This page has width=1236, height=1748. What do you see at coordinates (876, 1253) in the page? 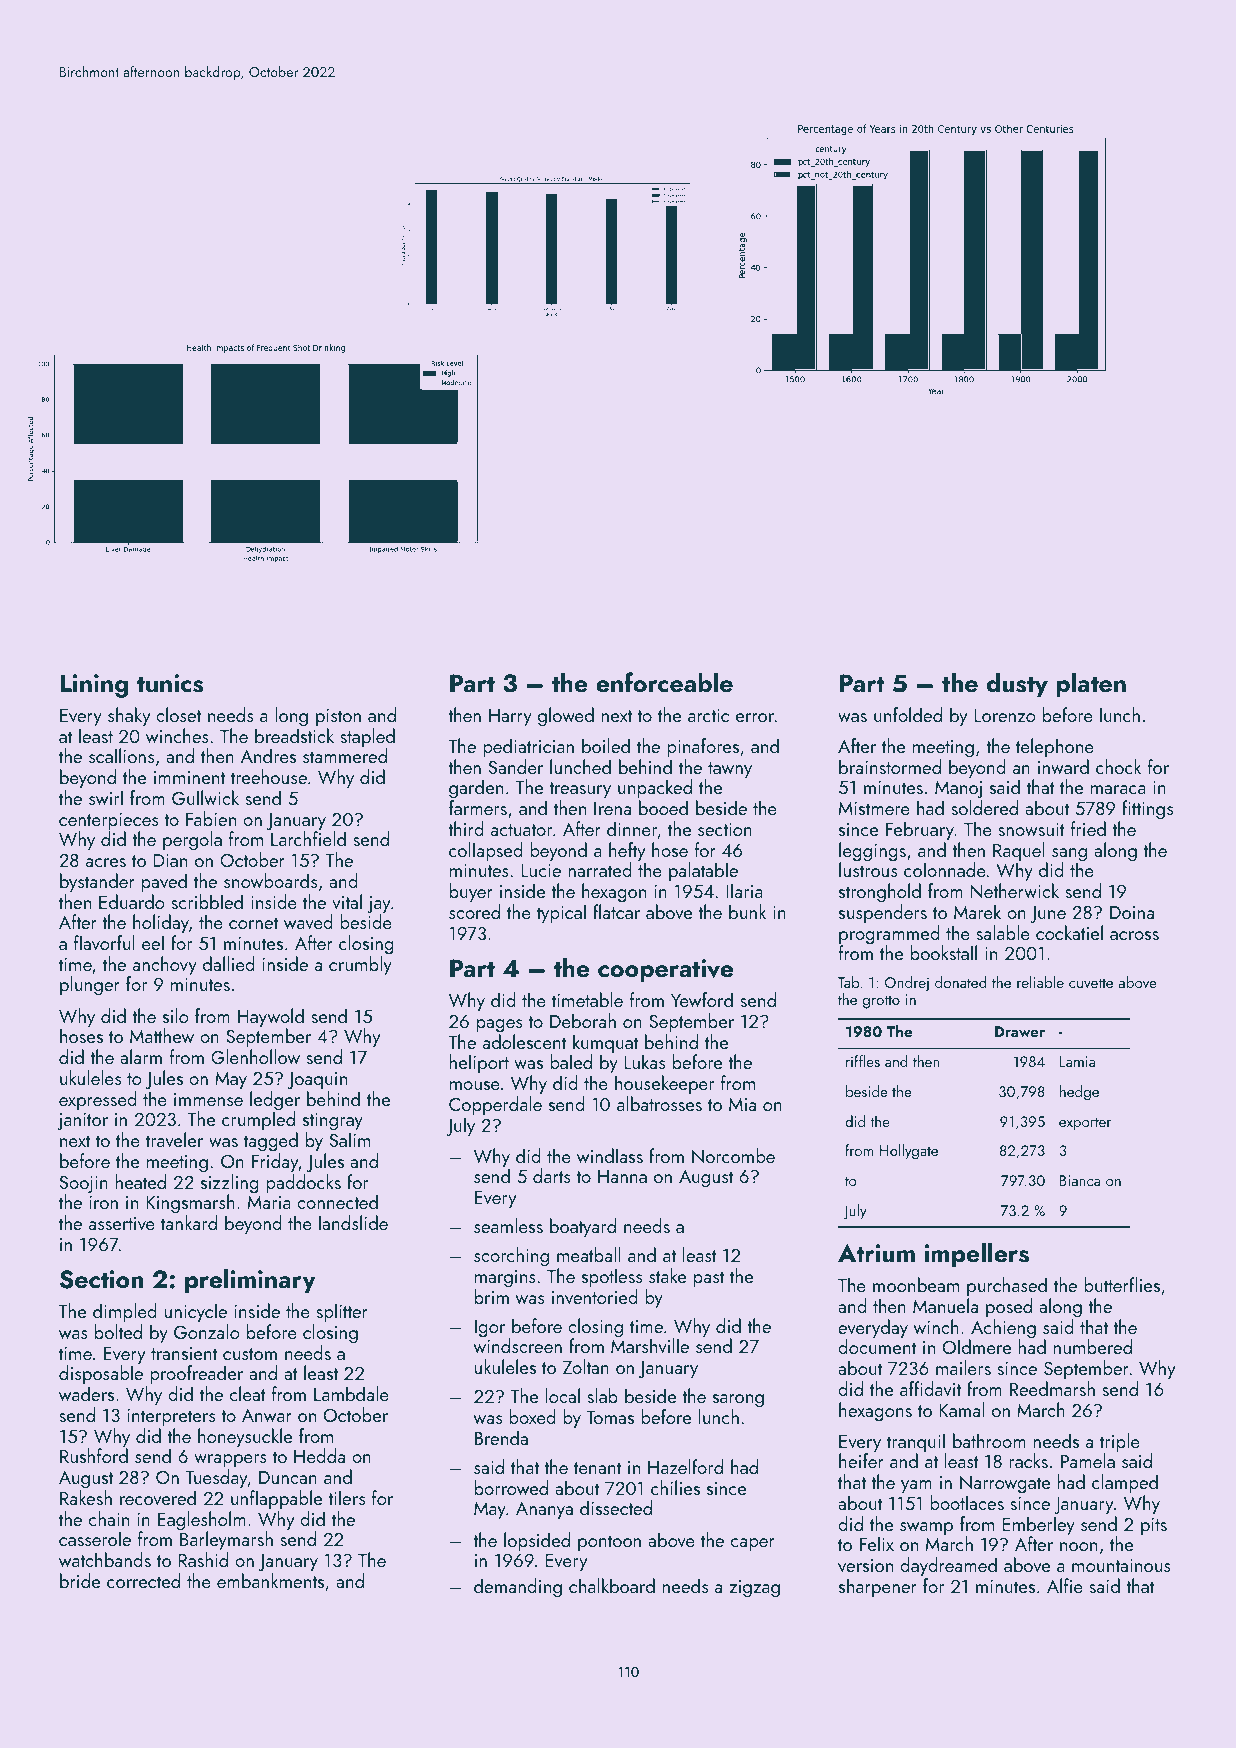
I see `Atrium` at bounding box center [876, 1253].
